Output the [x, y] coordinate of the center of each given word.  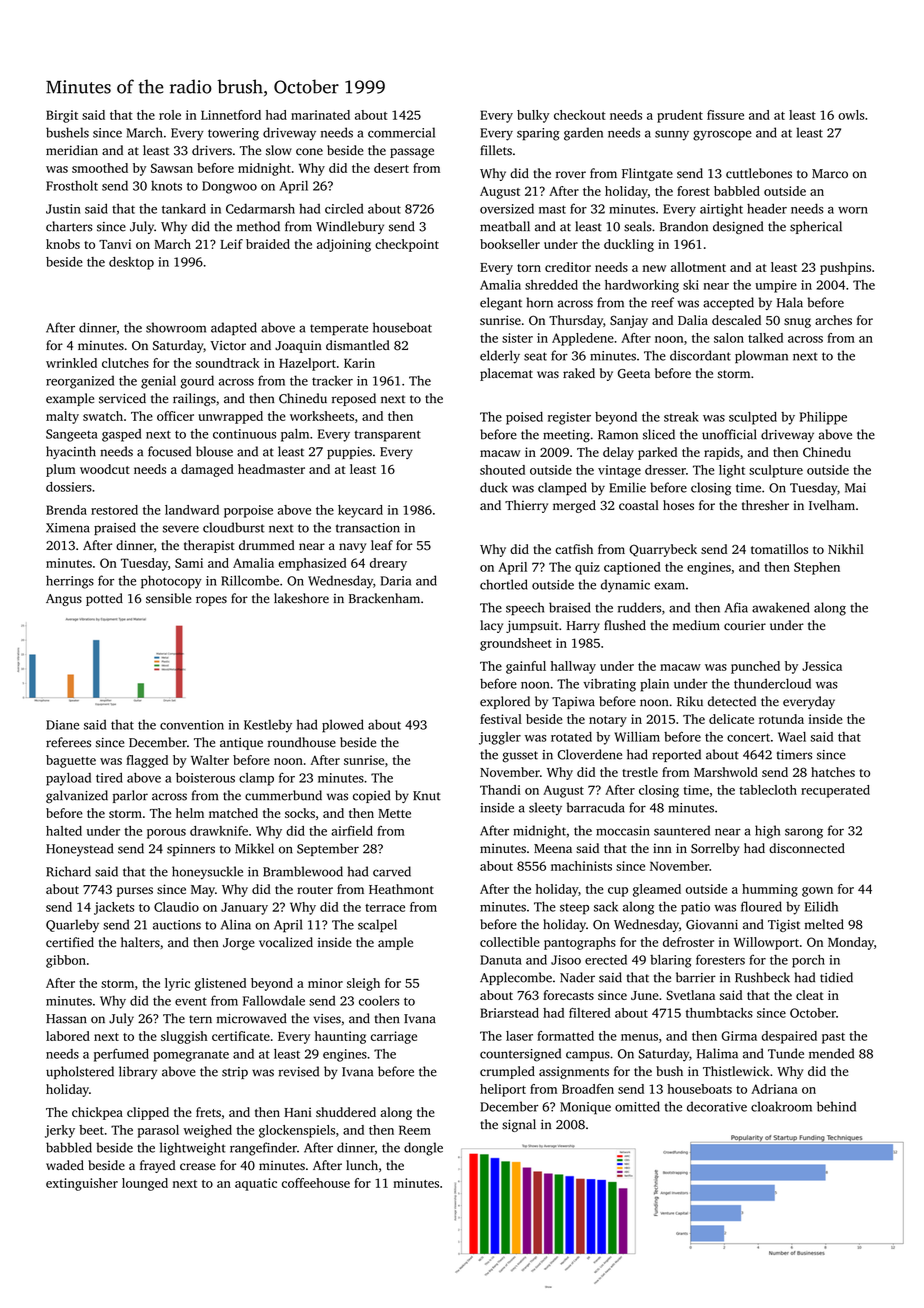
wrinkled [71, 363]
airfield [352, 831]
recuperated [835, 791]
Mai [855, 488]
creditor [568, 267]
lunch [362, 1165]
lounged [145, 1184]
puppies [349, 453]
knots [166, 186]
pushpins [845, 268]
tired [109, 778]
